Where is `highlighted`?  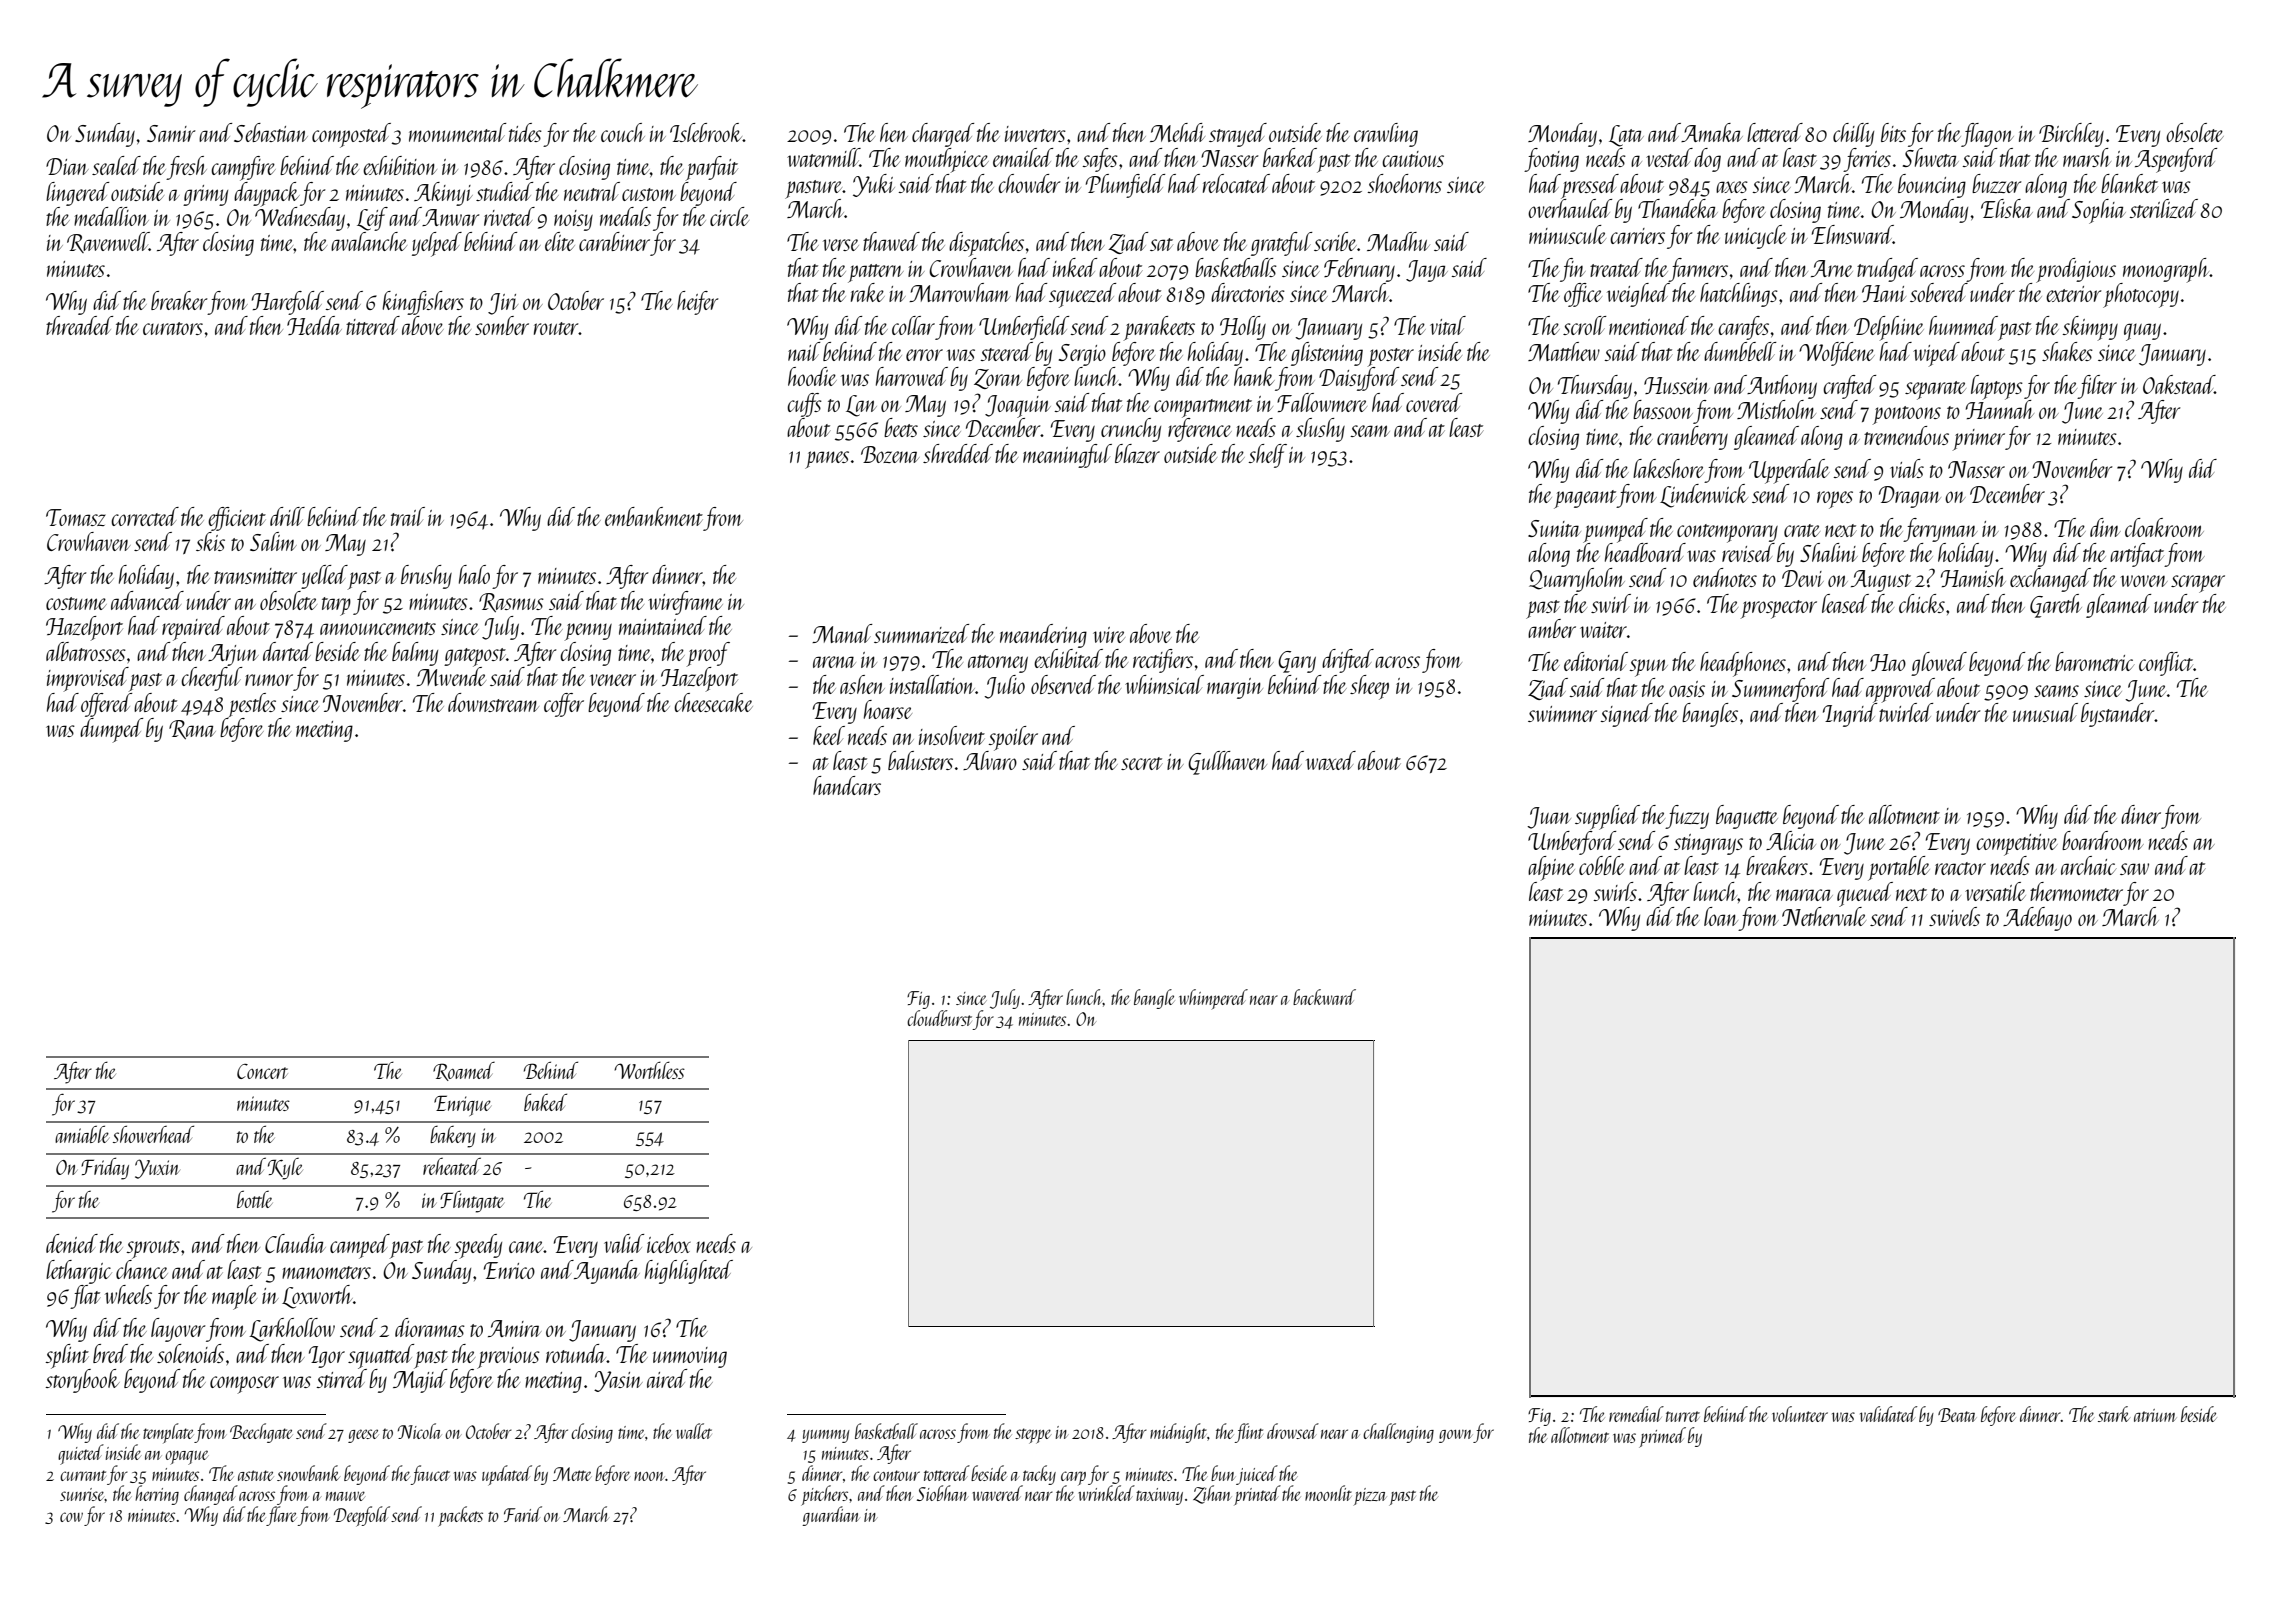
highlighted is located at coordinates (689, 1272).
